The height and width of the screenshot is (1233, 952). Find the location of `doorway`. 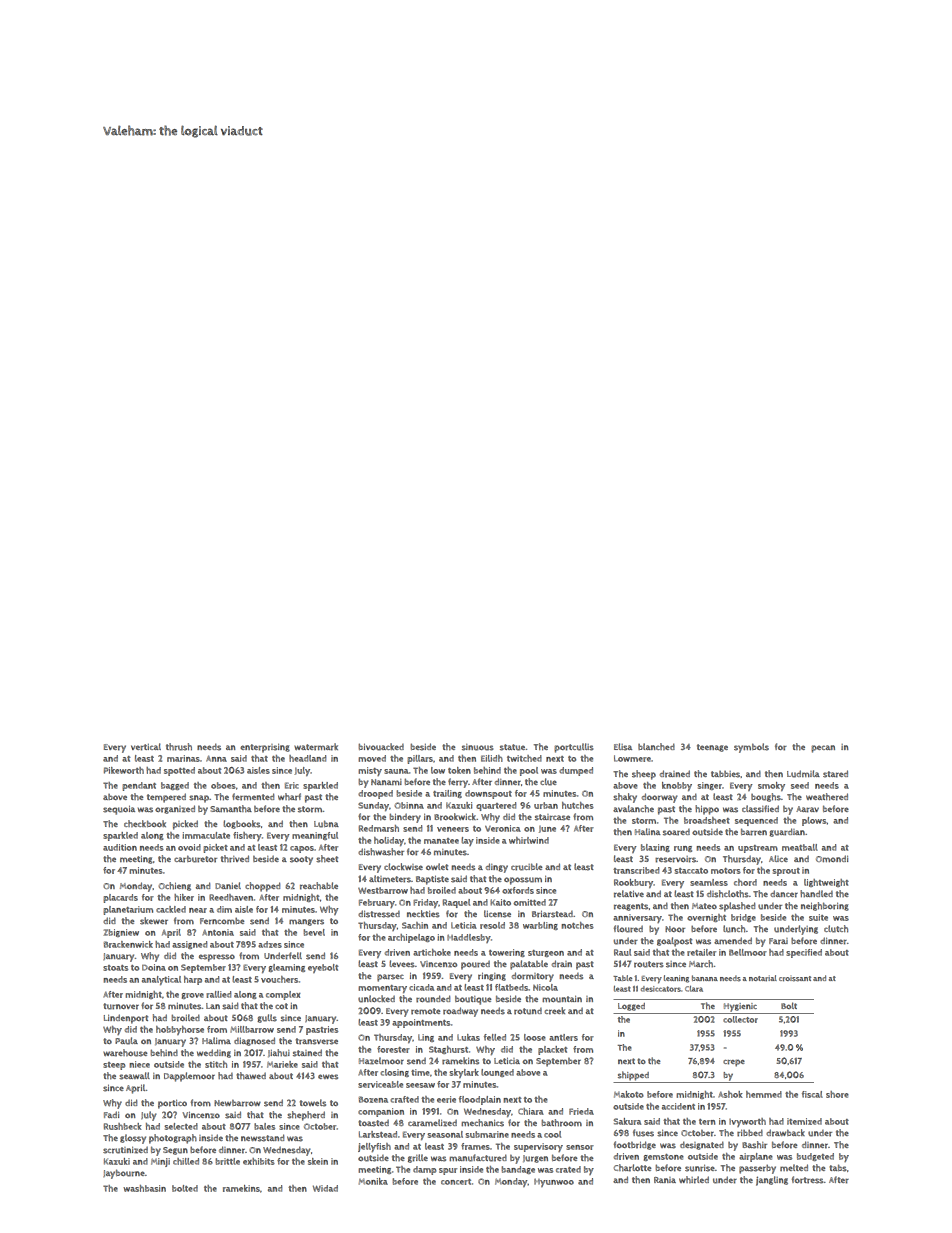

doorway is located at coordinates (660, 798).
